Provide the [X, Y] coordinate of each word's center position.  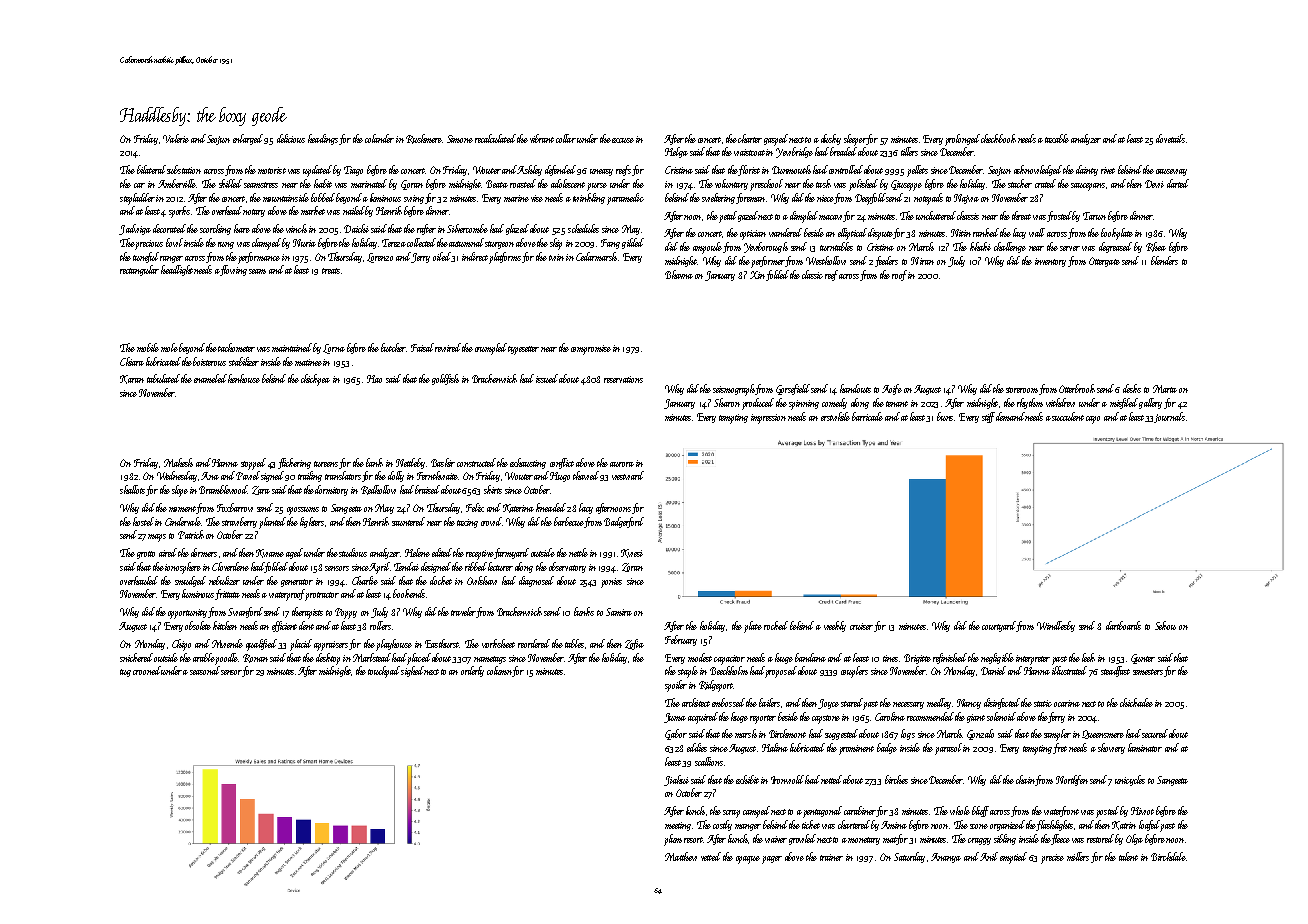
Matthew [681, 856]
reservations [623, 379]
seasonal [205, 670]
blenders [1164, 260]
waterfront [1061, 811]
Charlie [365, 580]
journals [1170, 417]
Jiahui [676, 780]
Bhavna [679, 274]
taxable [1057, 138]
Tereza [394, 243]
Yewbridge [794, 152]
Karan [132, 379]
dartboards [1123, 625]
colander [379, 138]
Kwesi [632, 553]
